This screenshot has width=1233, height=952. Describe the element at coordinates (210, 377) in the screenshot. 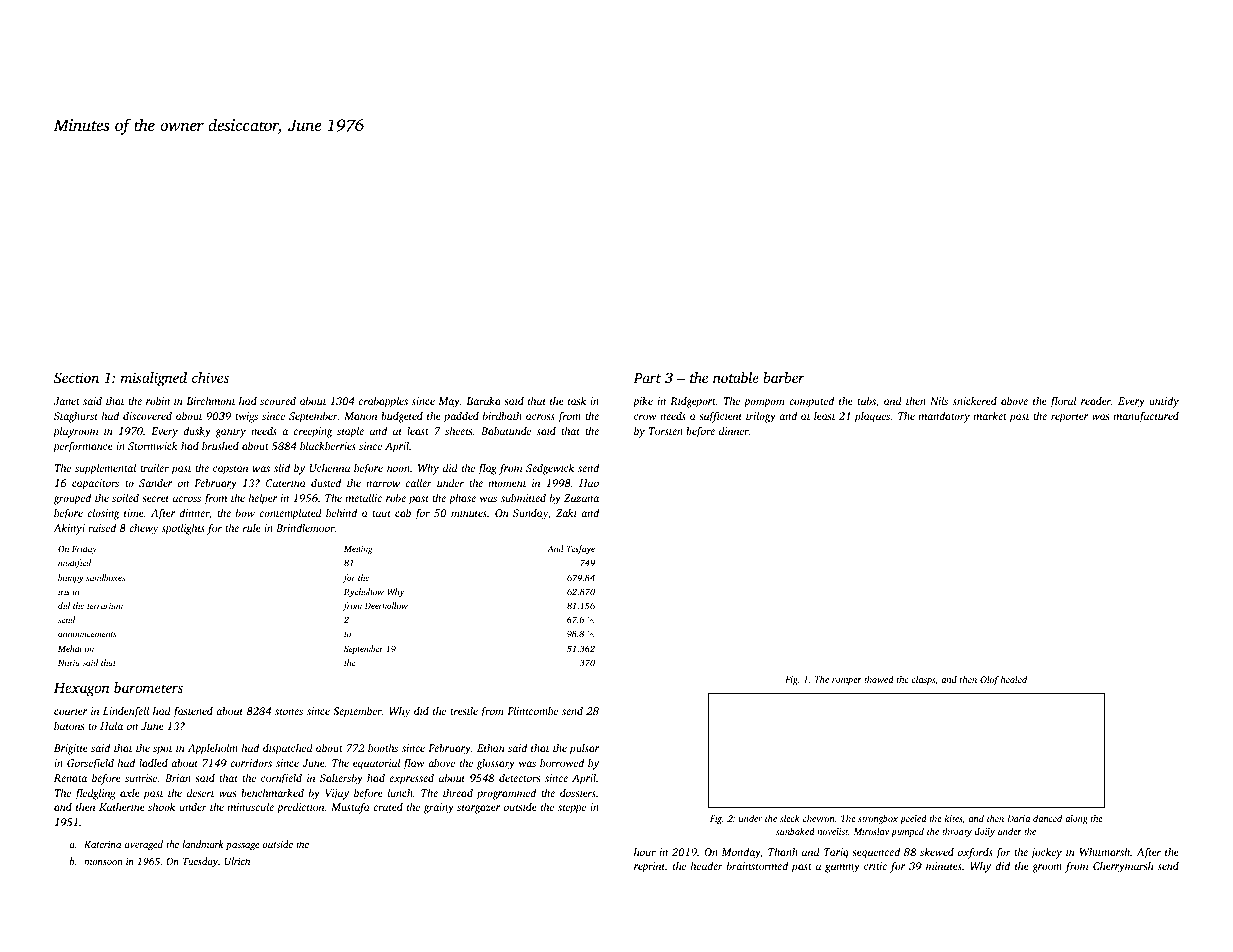

I see `chives` at that location.
